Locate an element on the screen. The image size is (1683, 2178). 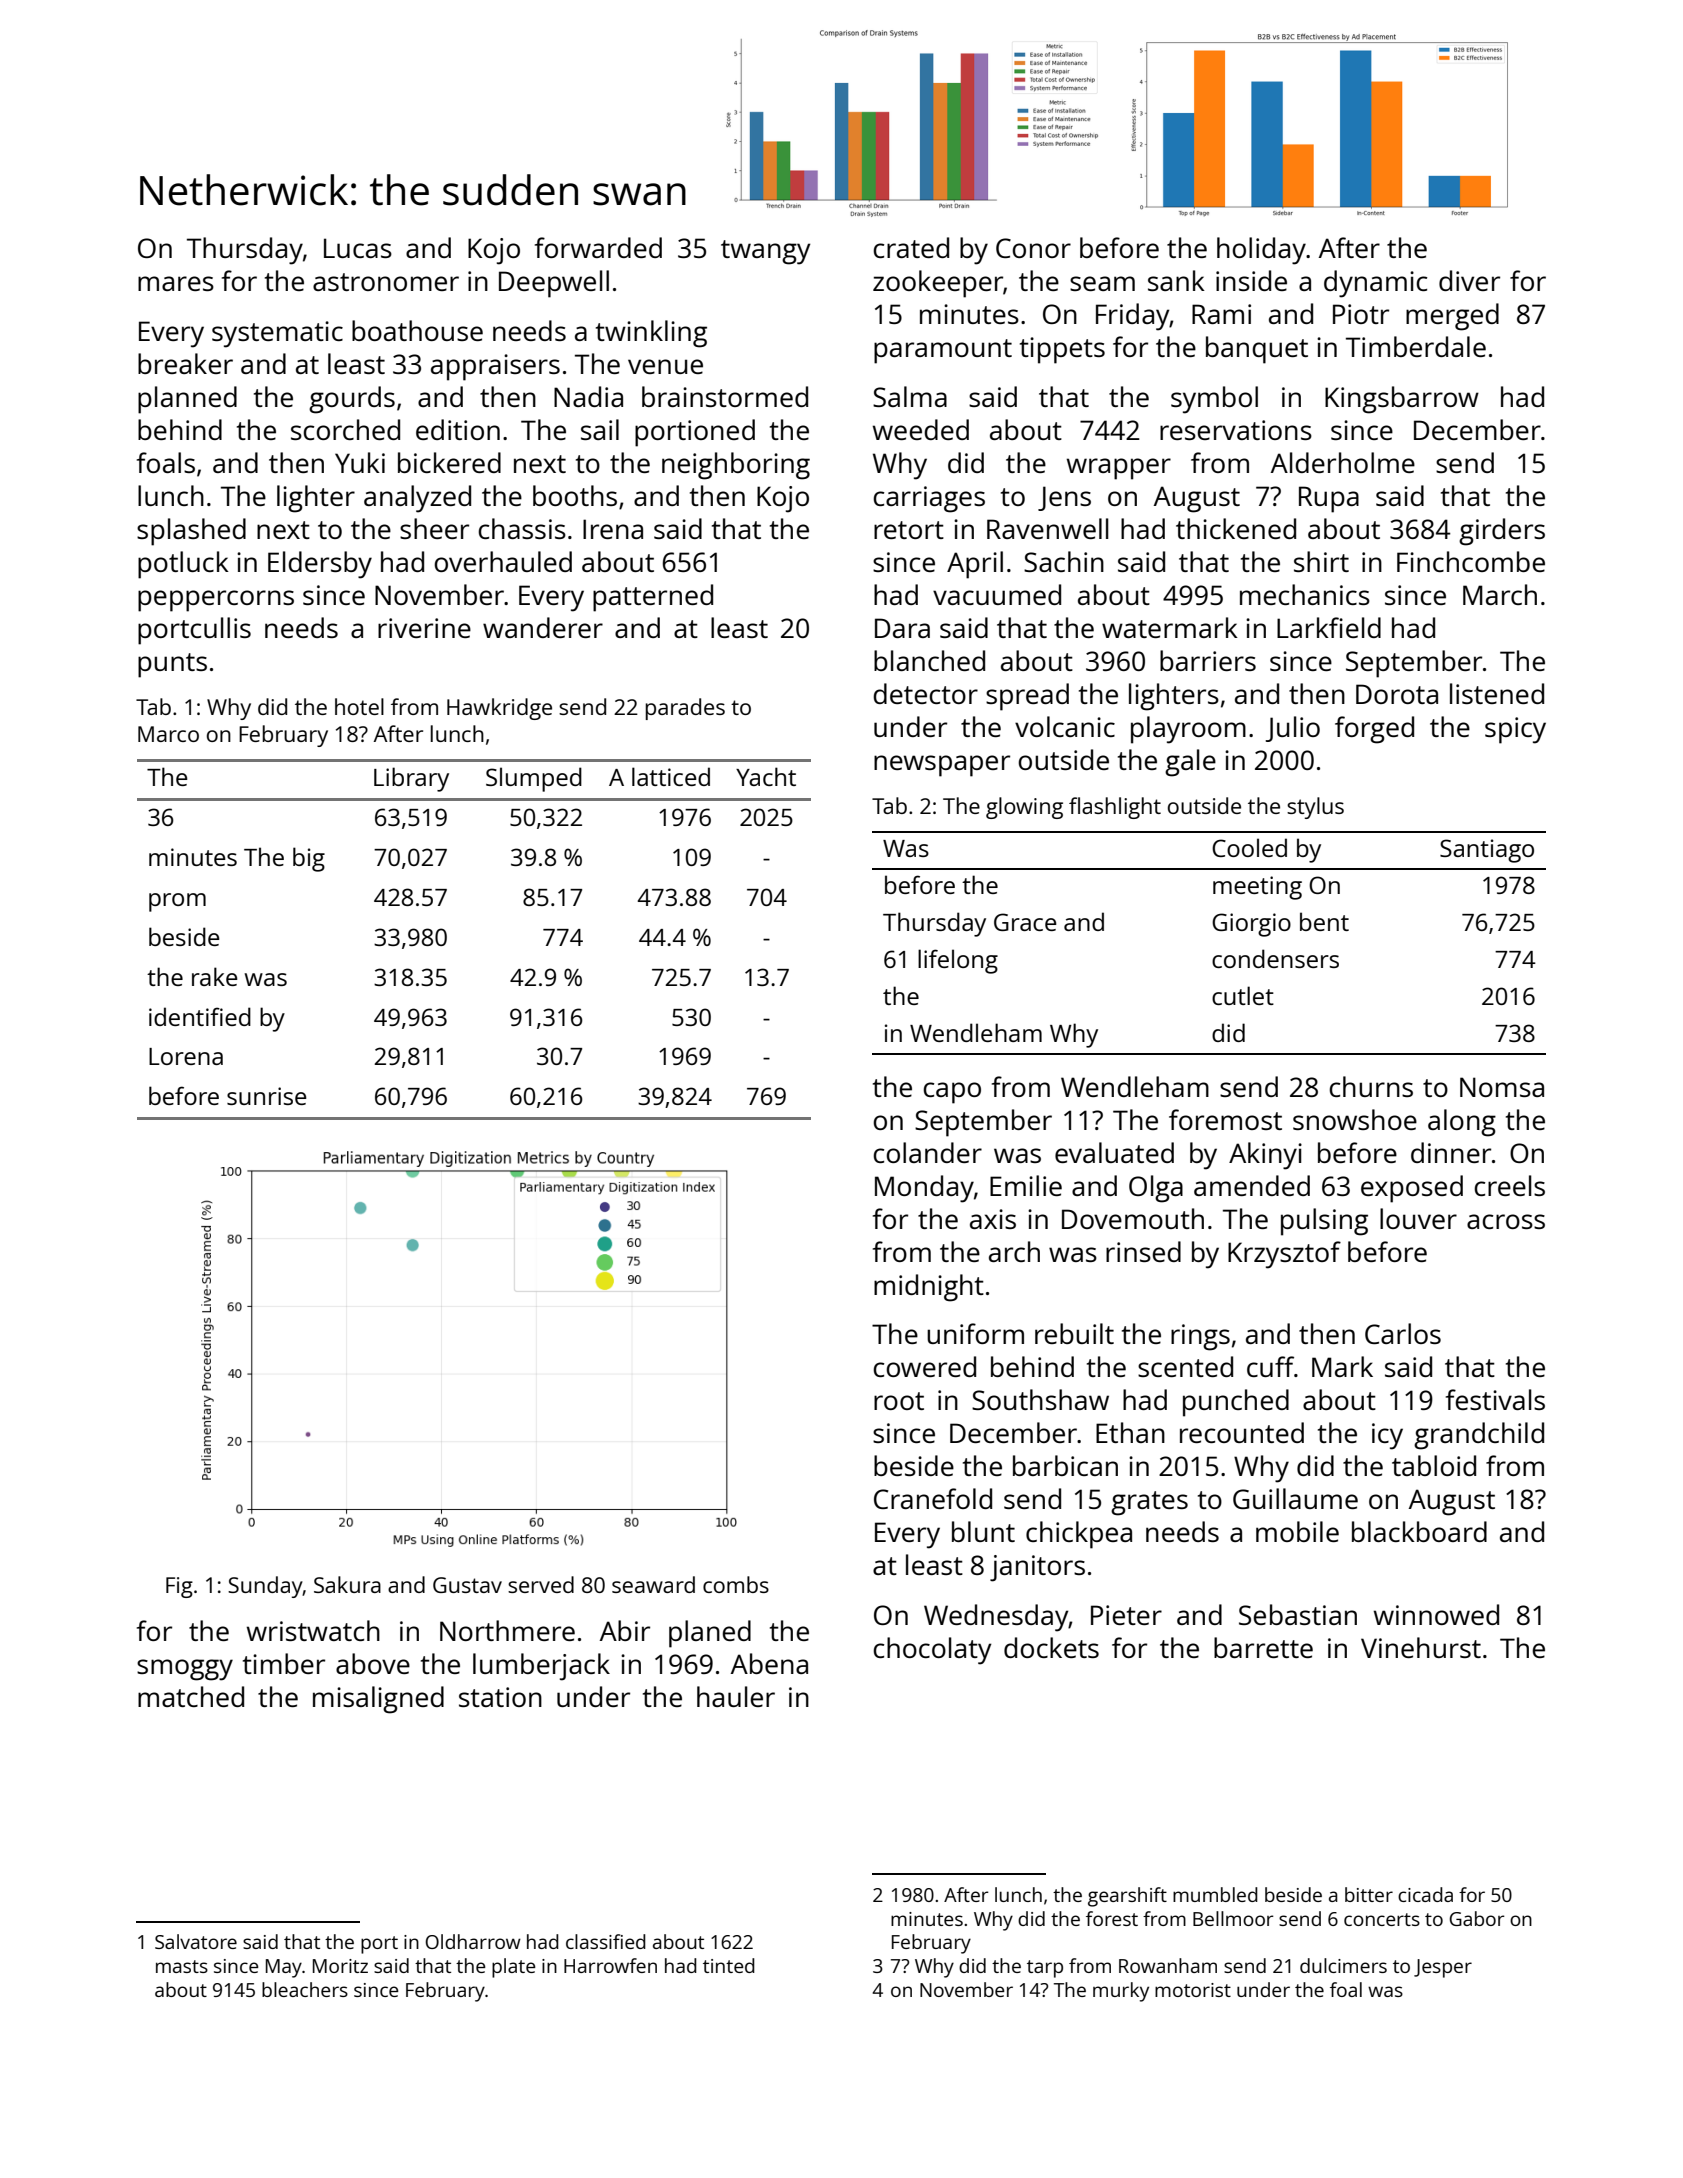
twangy is located at coordinates (766, 252).
